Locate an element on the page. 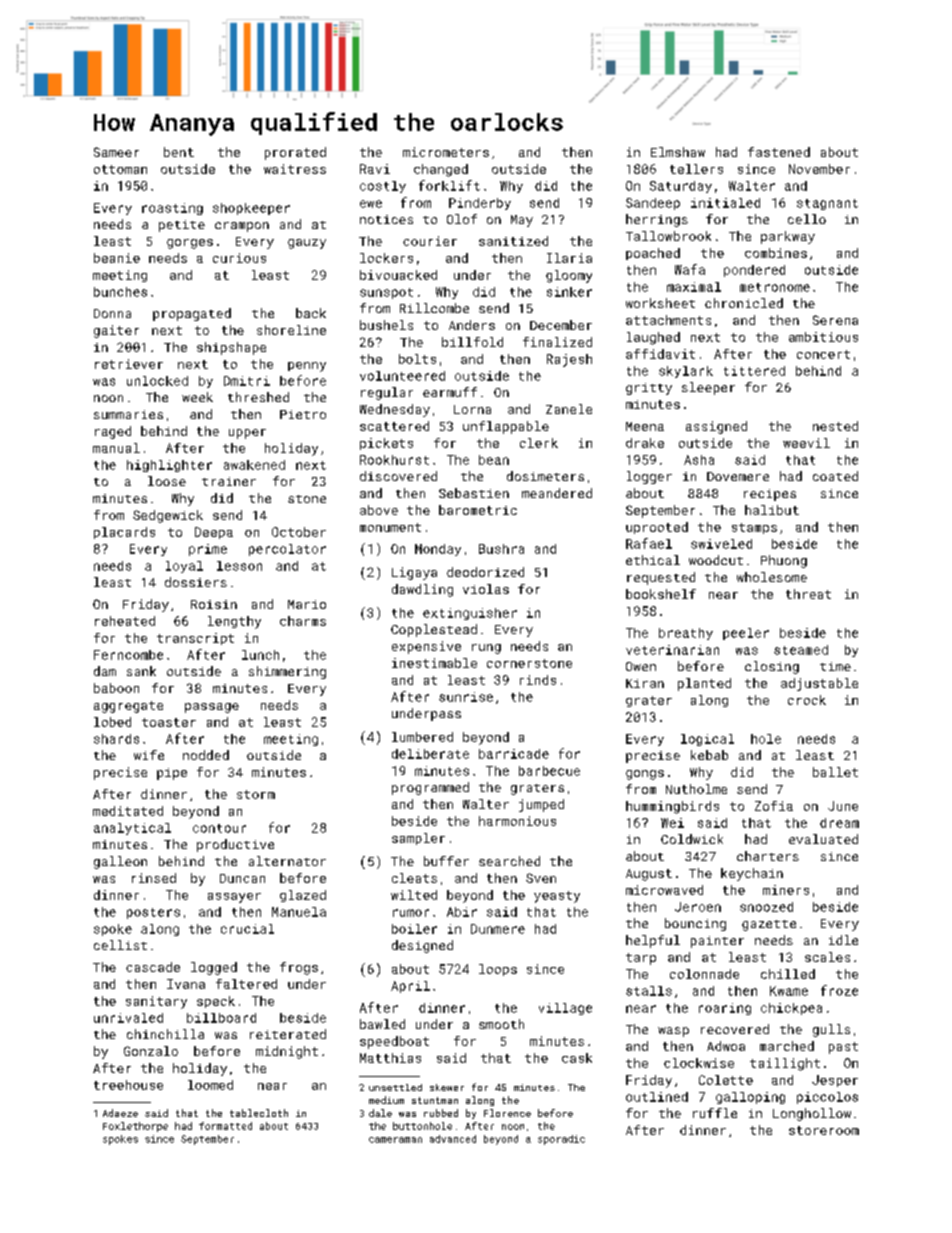 This page has width=952, height=1233. Foxlethorpe is located at coordinates (135, 1127).
